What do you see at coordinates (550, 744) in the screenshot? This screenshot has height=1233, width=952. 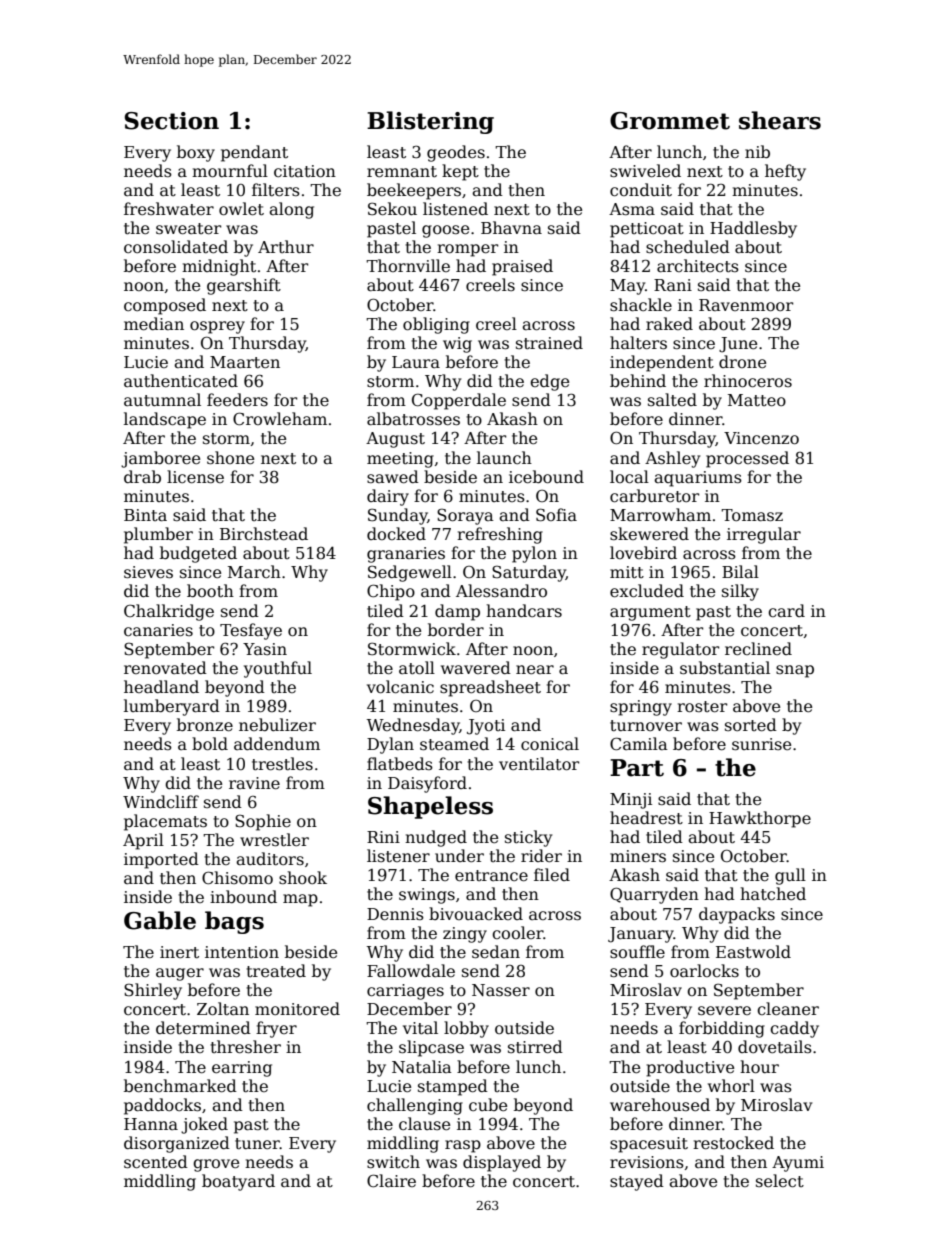 I see `conical` at bounding box center [550, 744].
